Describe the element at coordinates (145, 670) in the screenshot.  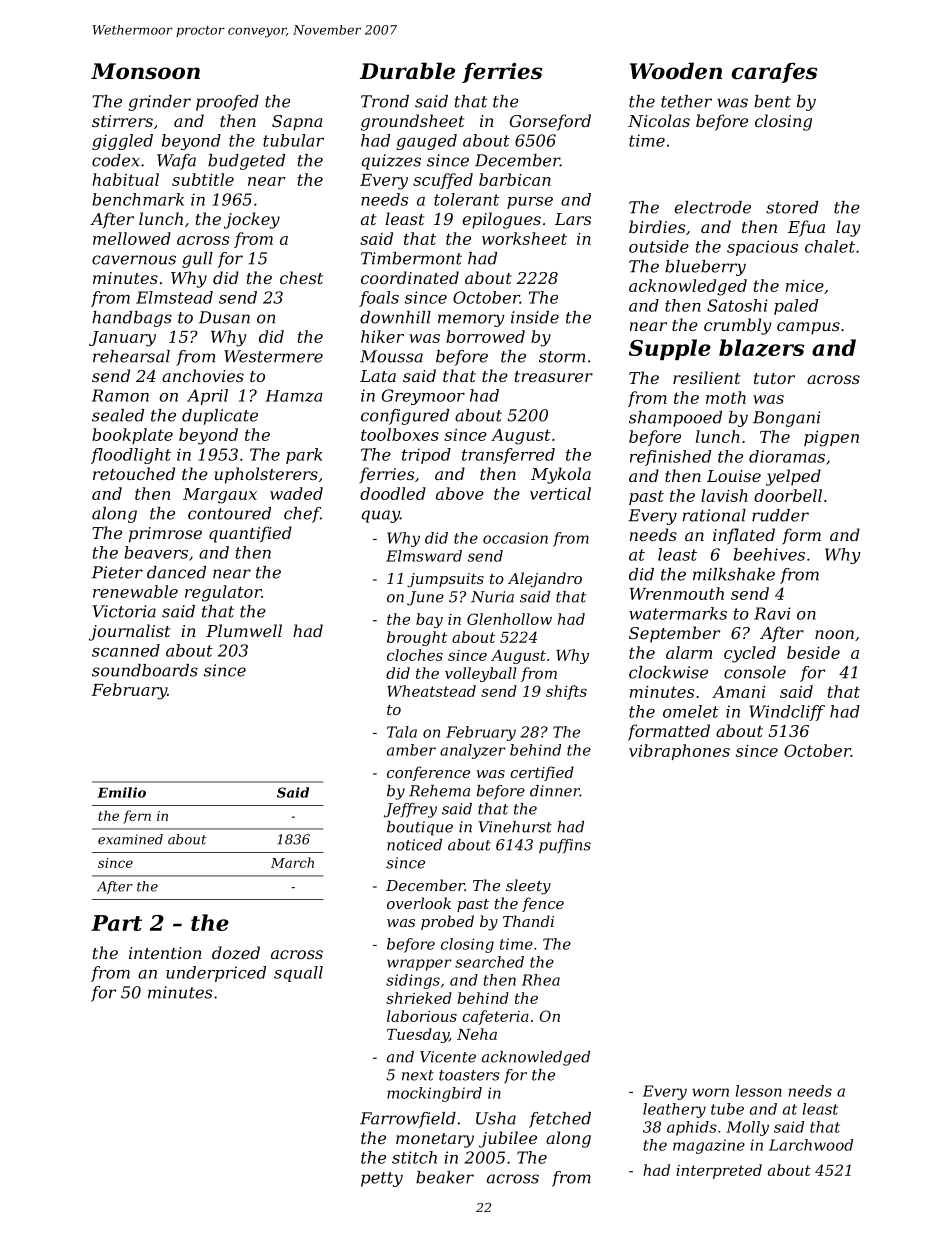
I see `soundboards` at that location.
